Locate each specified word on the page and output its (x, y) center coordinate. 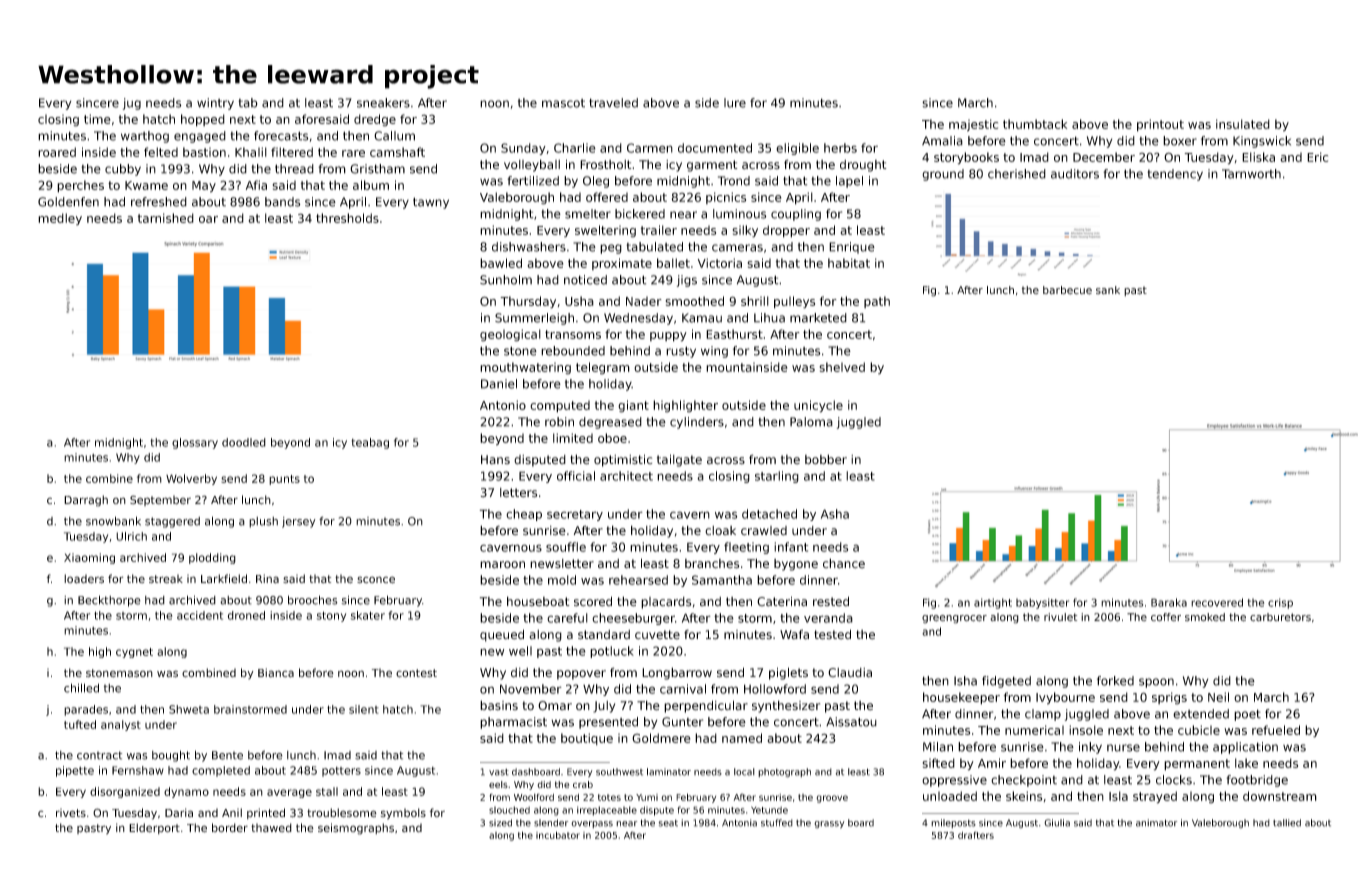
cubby (123, 170)
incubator (558, 835)
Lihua (769, 318)
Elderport (154, 828)
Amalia (942, 141)
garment (712, 166)
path (877, 302)
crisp (1280, 603)
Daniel (499, 384)
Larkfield (224, 578)
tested (832, 634)
